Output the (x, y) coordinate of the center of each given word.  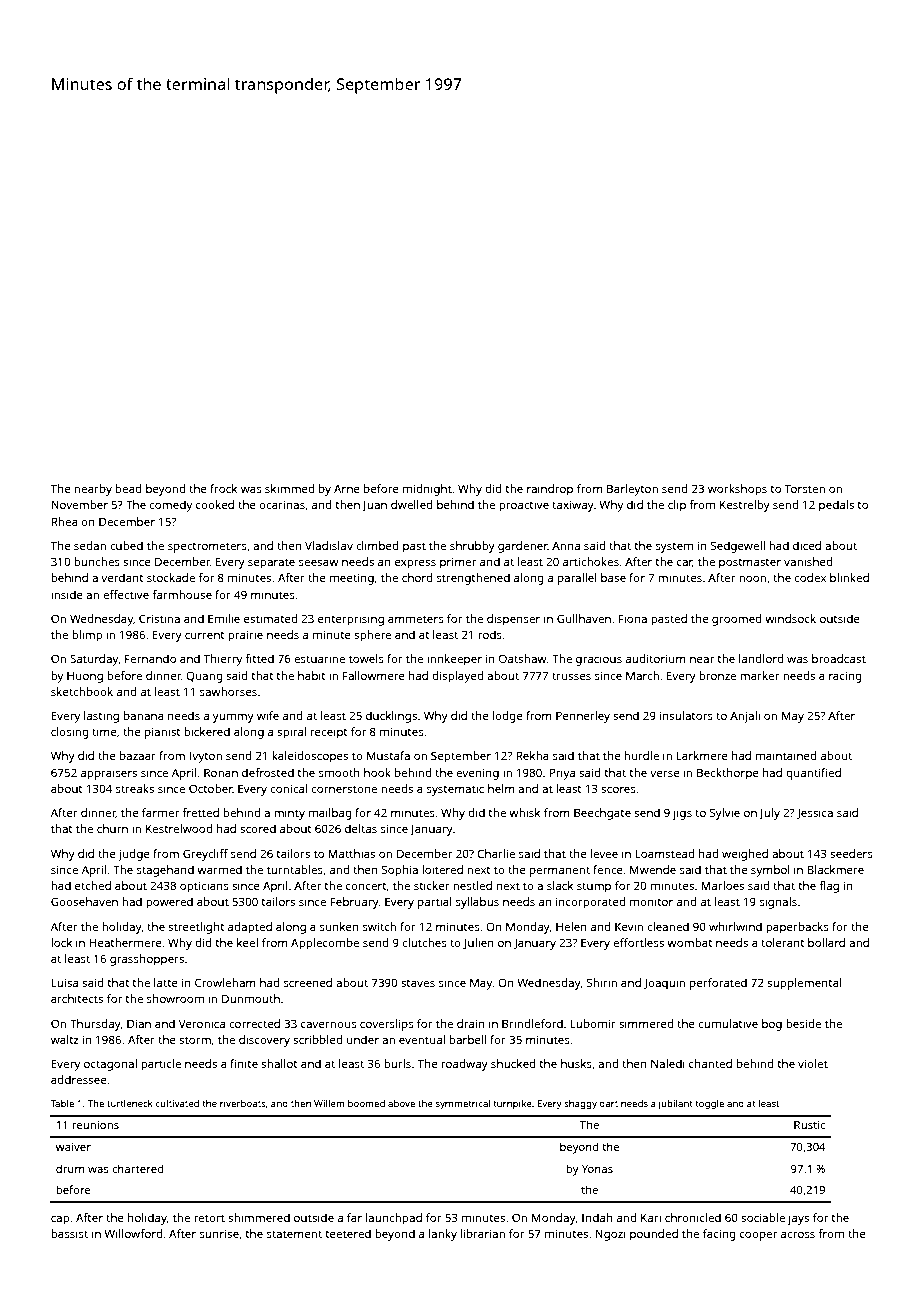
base (613, 577)
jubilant (675, 1104)
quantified (813, 774)
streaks (135, 788)
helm (501, 788)
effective (126, 594)
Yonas (597, 1169)
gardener (523, 547)
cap (60, 1220)
